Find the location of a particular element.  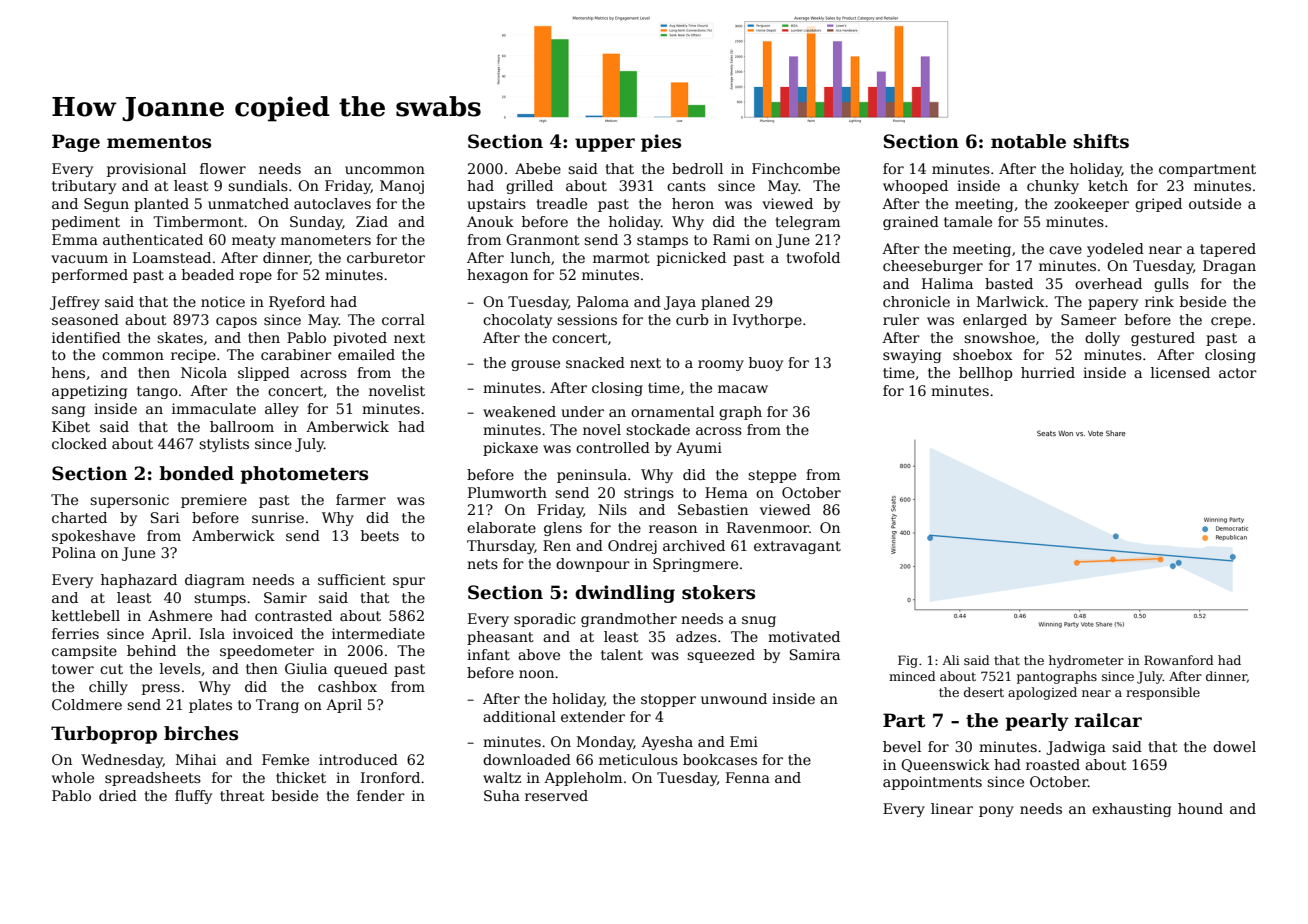

Rowanford is located at coordinates (1179, 660).
